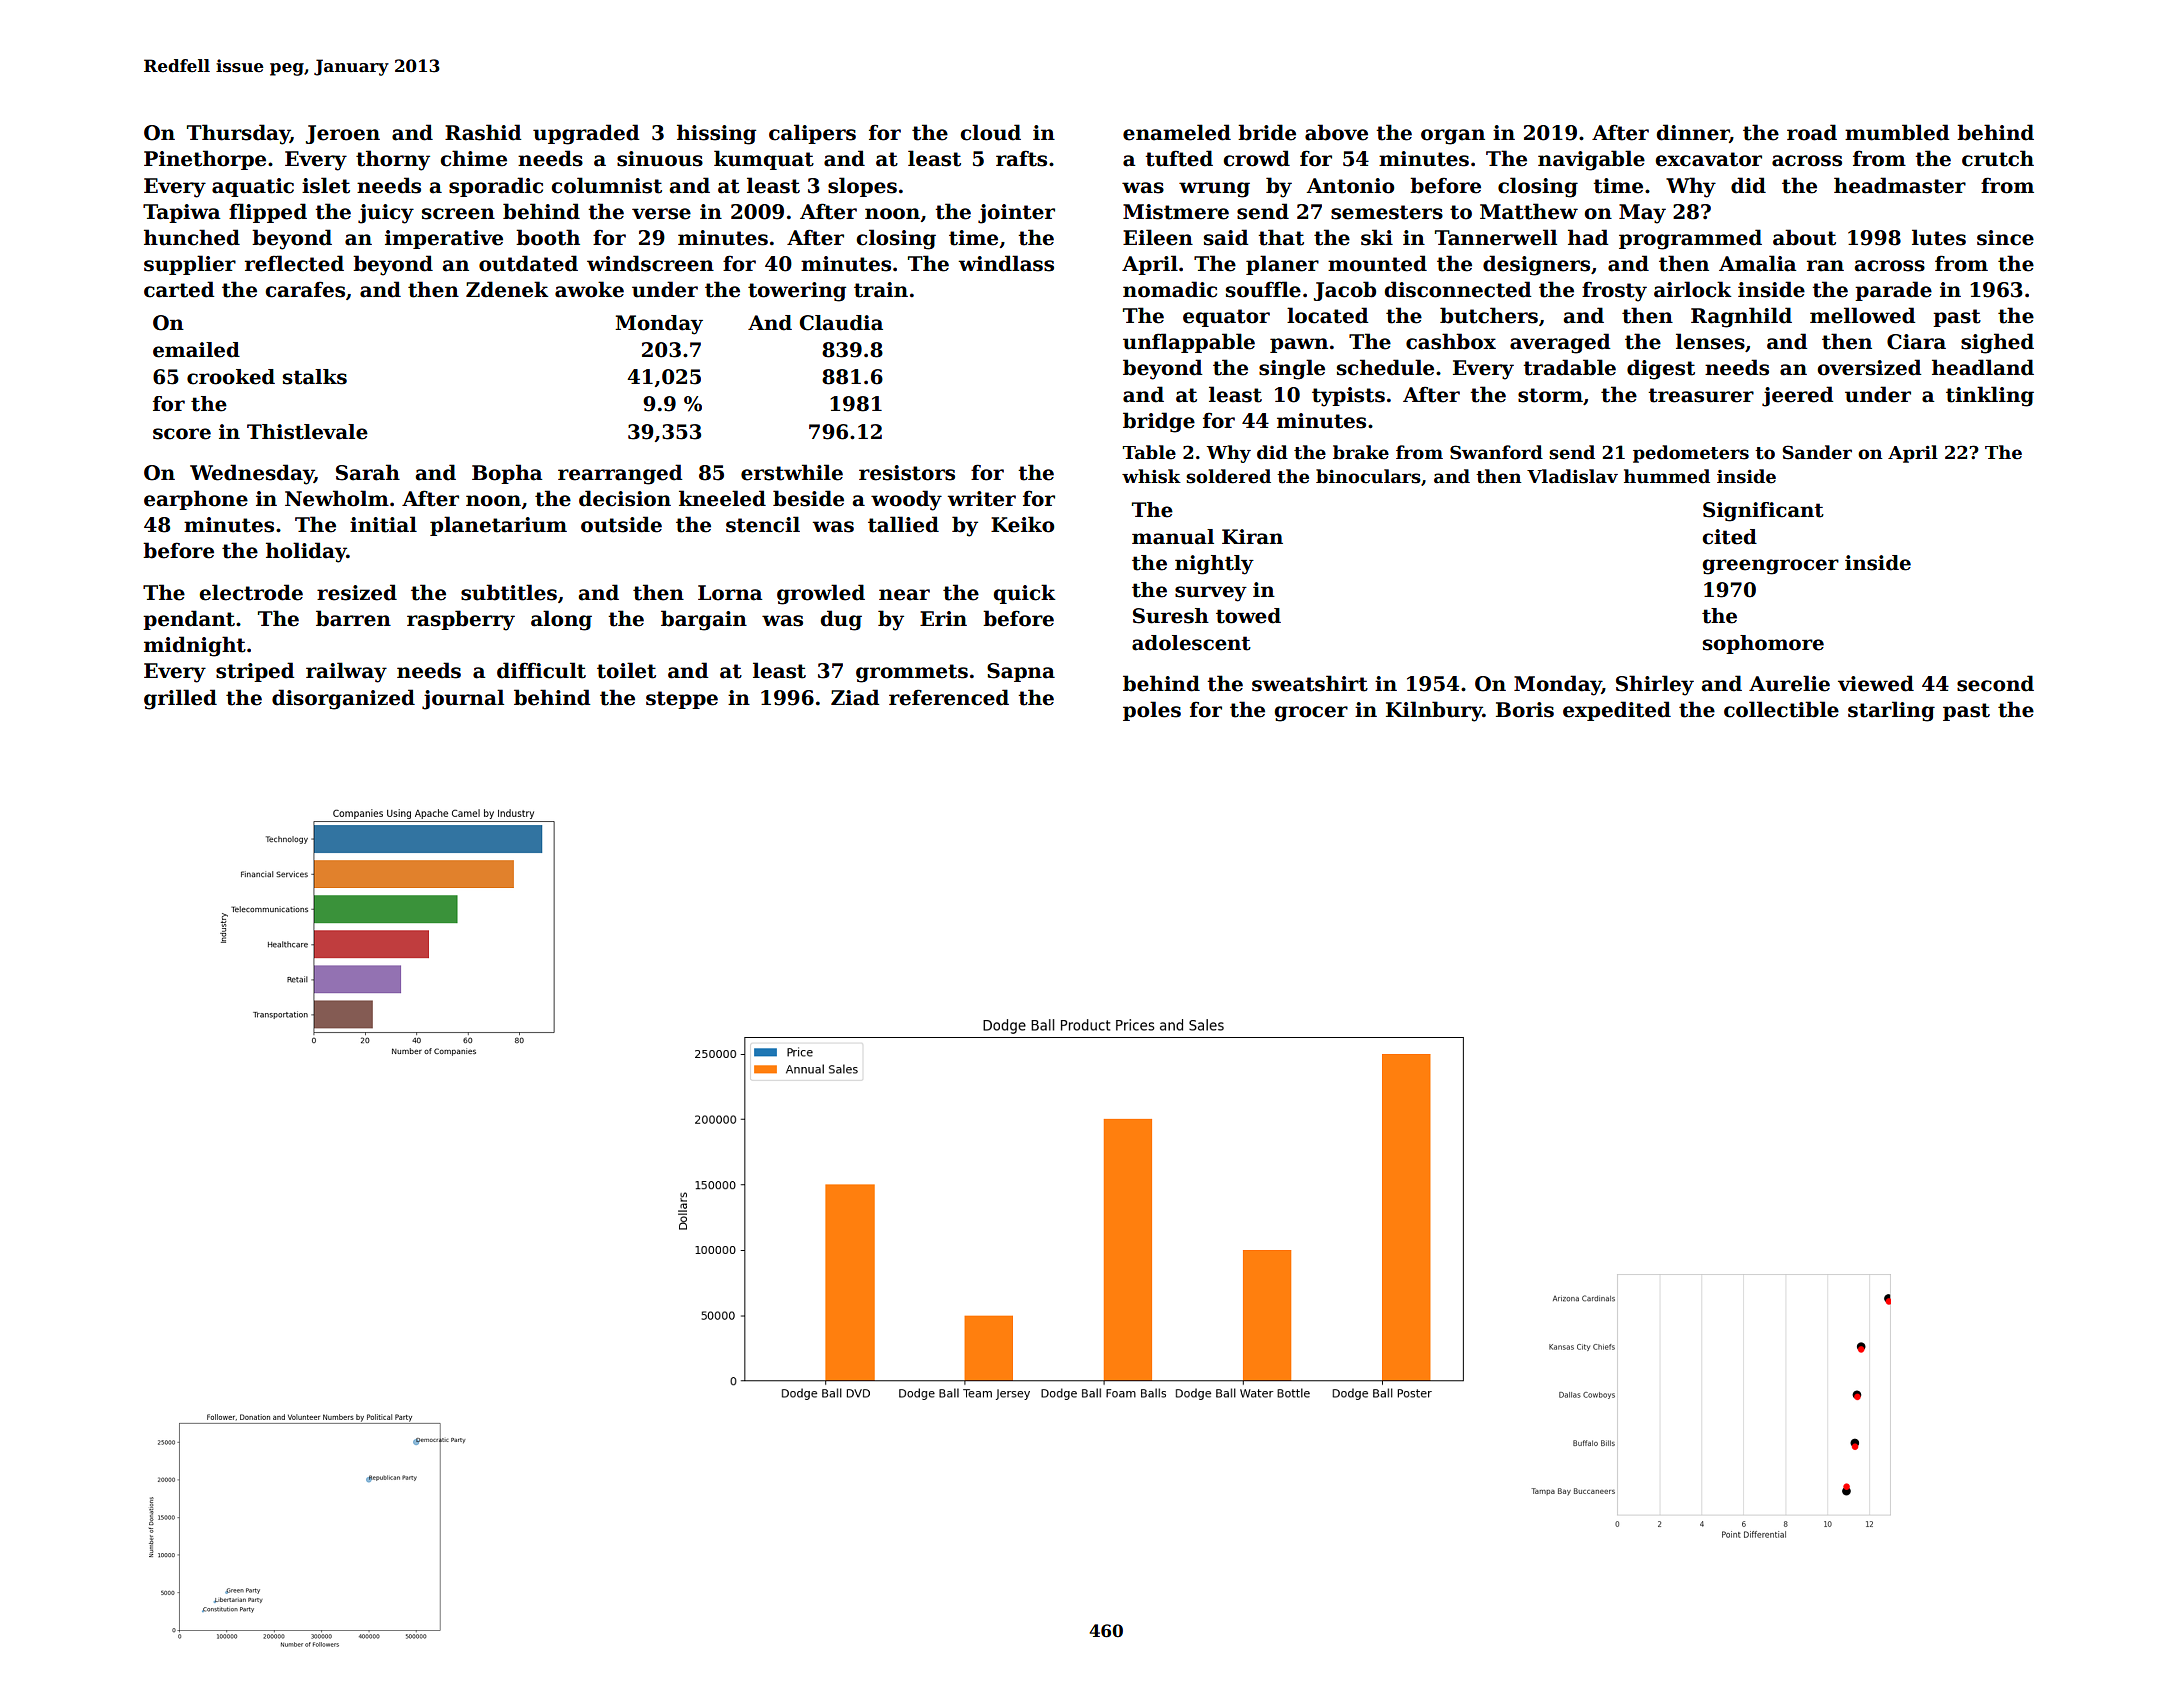 This document has height=1683, width=2178. What do you see at coordinates (1708, 159) in the document?
I see `excavator` at bounding box center [1708, 159].
